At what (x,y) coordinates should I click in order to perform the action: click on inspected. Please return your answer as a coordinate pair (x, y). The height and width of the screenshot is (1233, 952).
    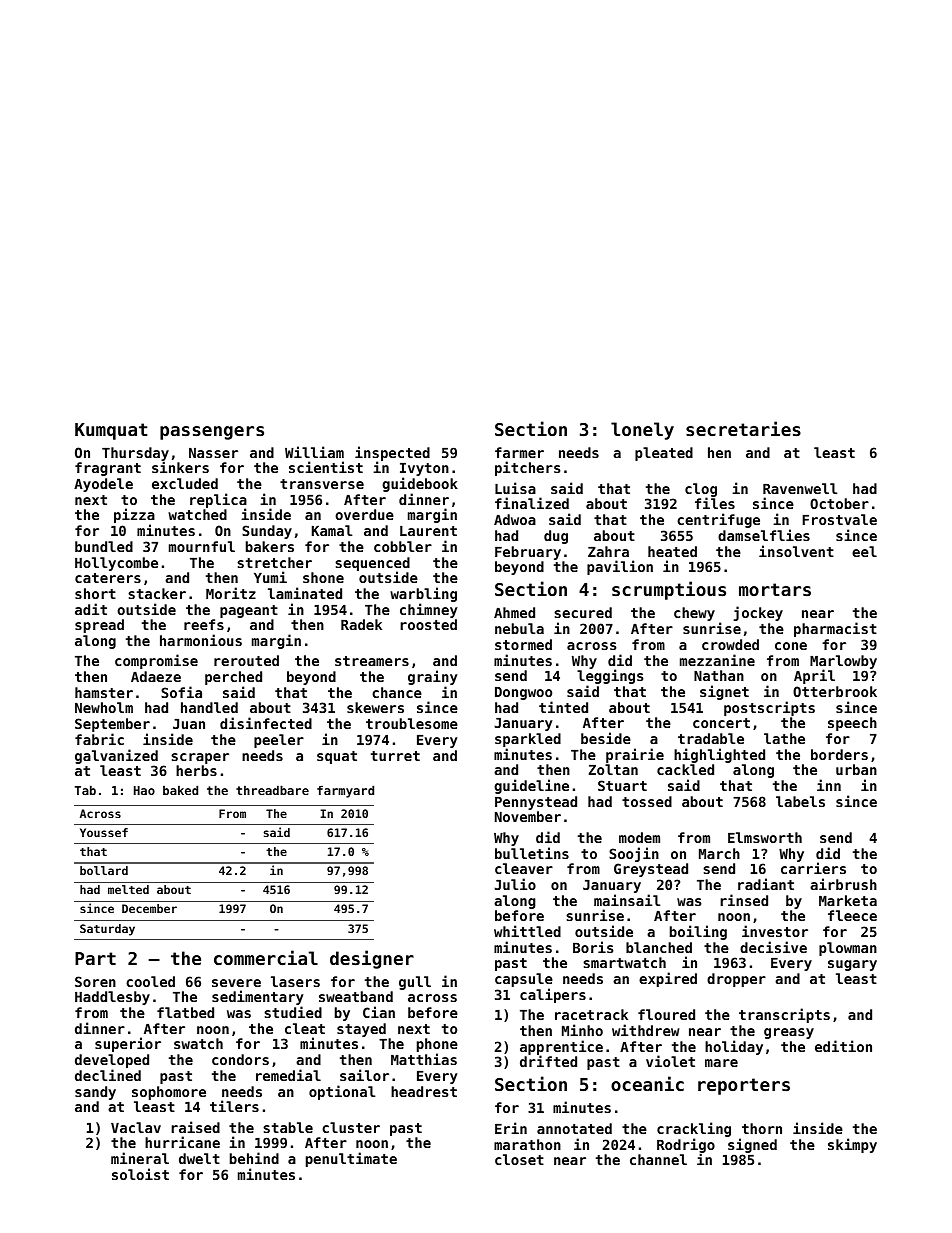
    Looking at the image, I should click on (392, 454).
